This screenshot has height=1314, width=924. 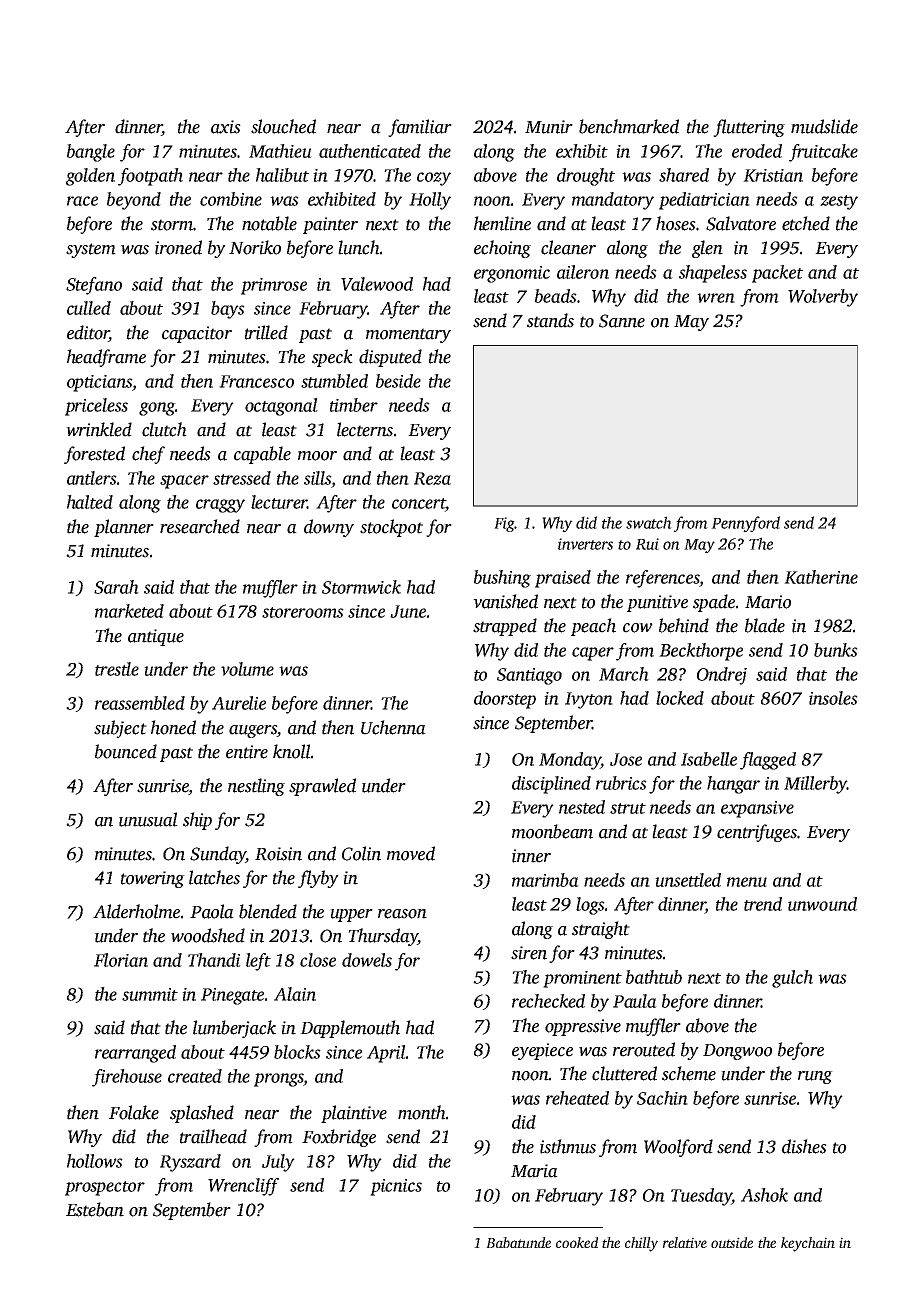 I want to click on momentary, so click(x=408, y=335).
